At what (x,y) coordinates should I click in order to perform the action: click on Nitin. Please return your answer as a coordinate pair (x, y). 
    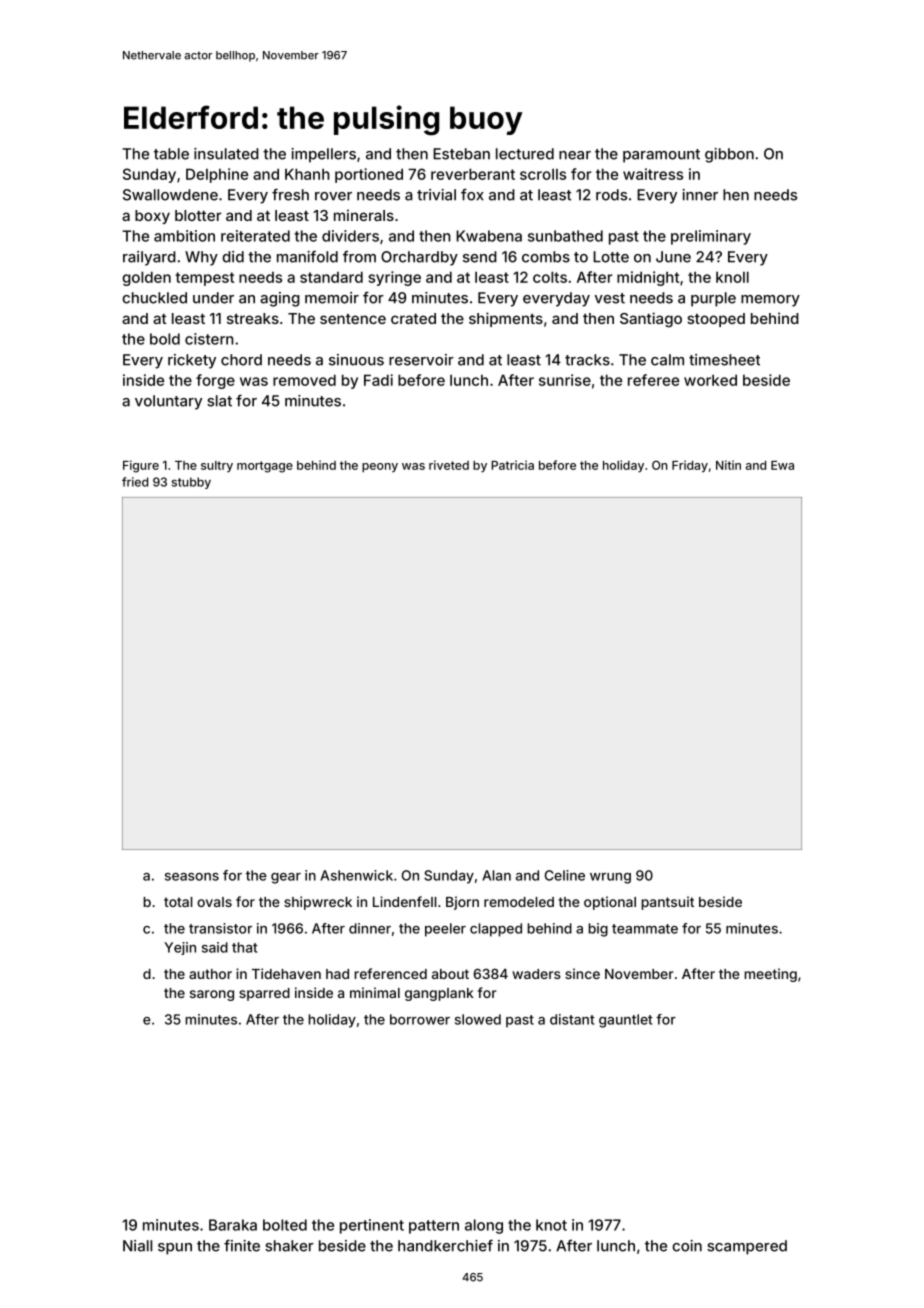
    Looking at the image, I should click on (728, 465).
